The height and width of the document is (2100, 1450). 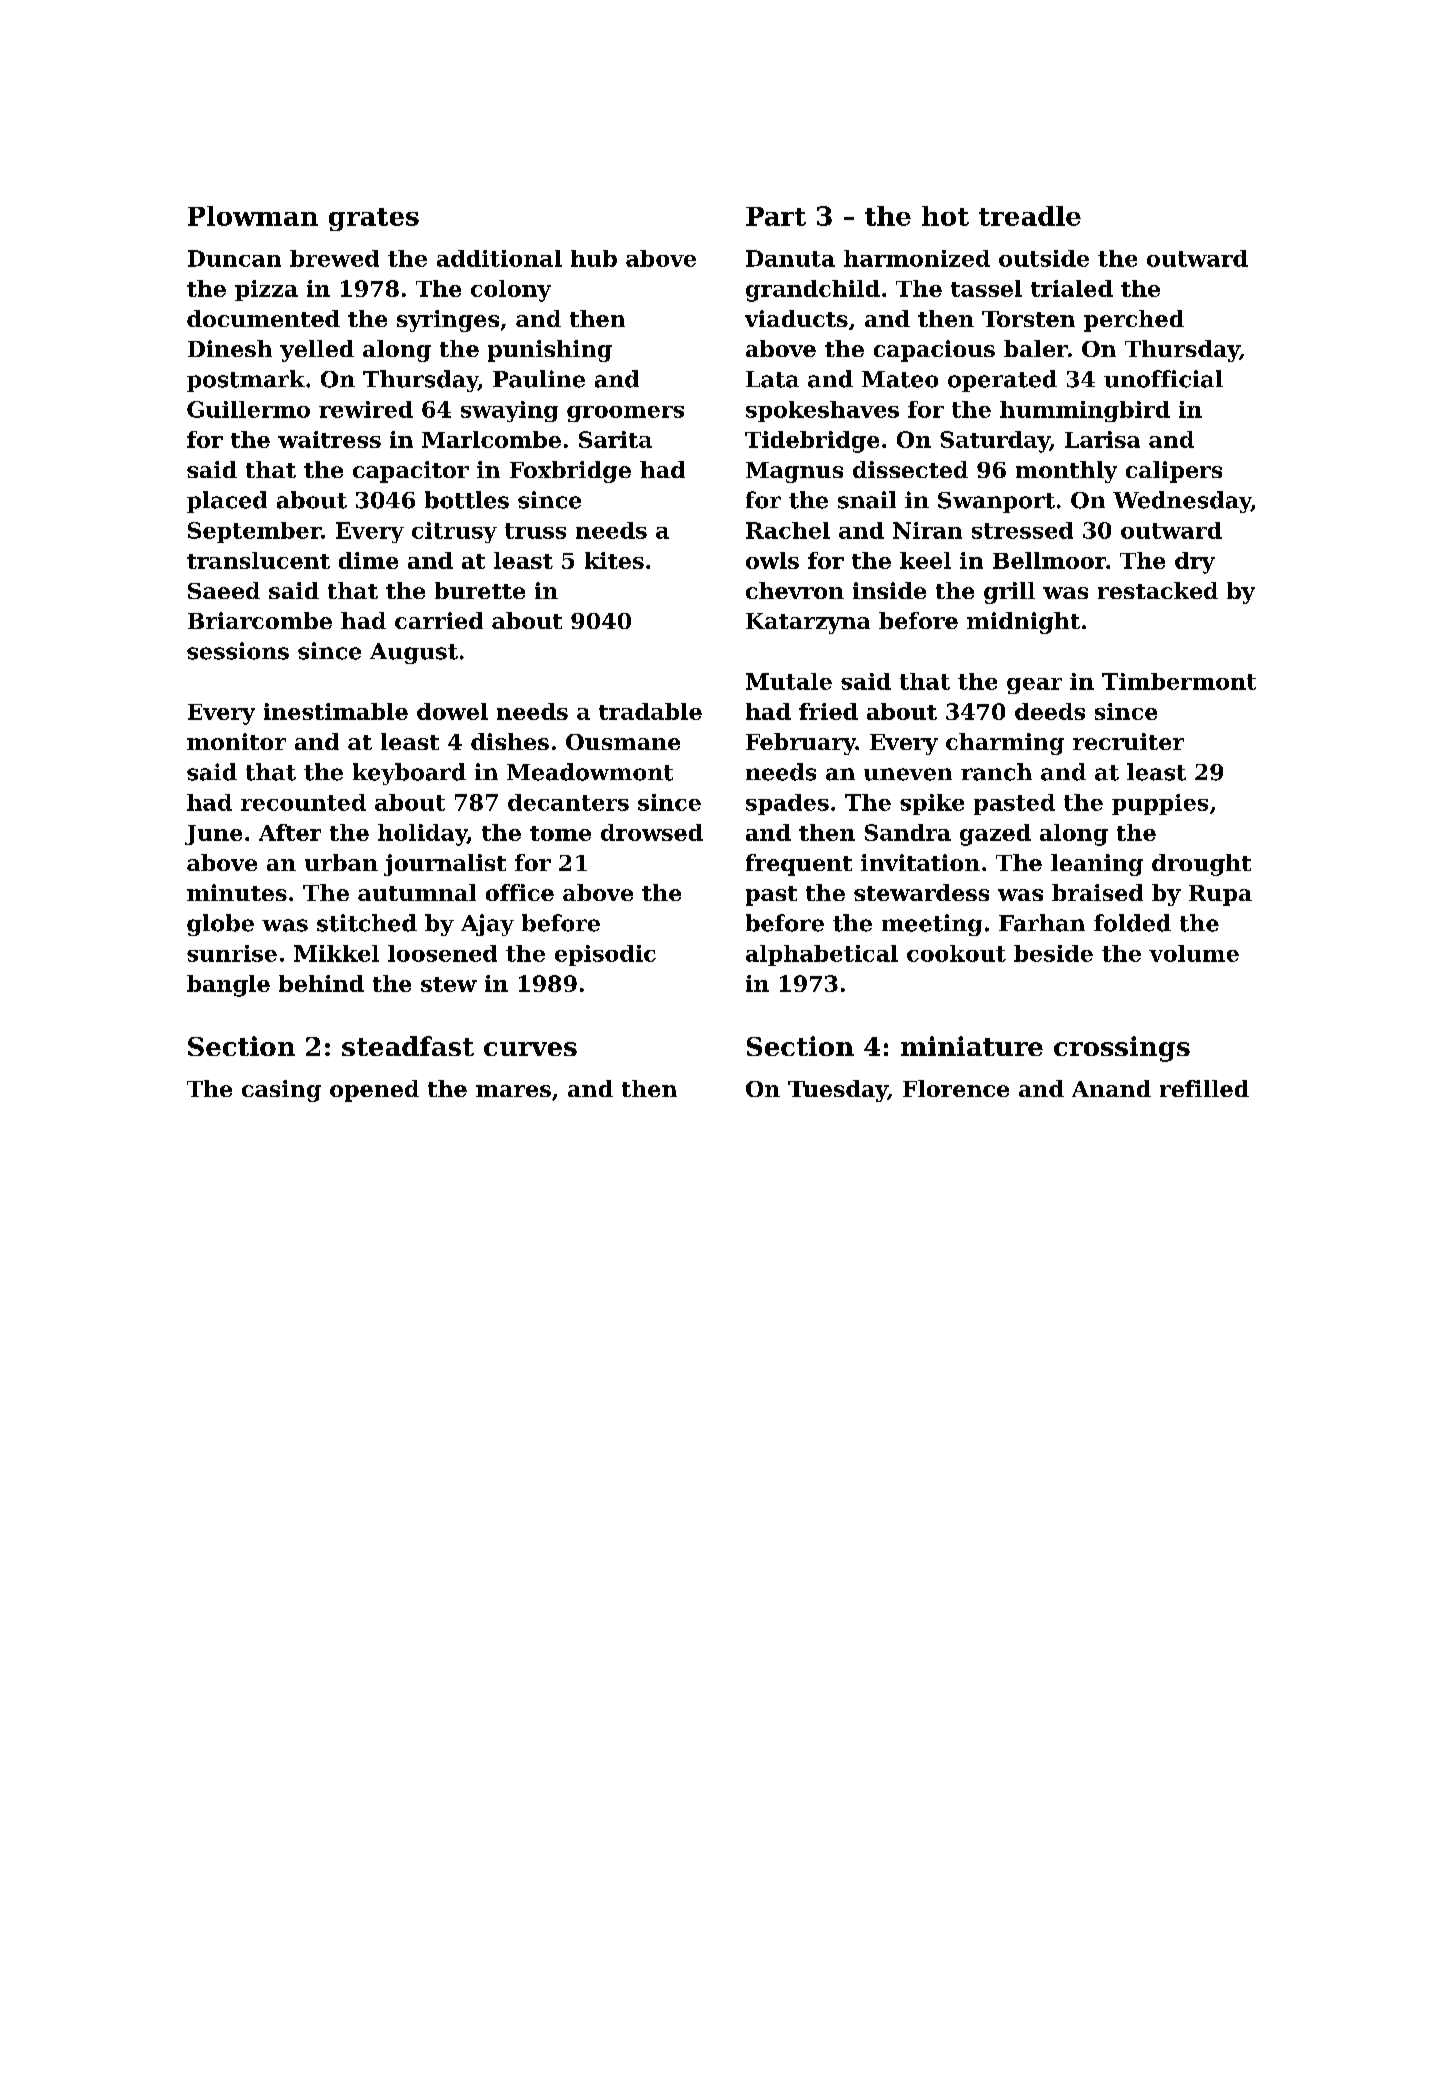 I want to click on restacked, so click(x=1158, y=590).
